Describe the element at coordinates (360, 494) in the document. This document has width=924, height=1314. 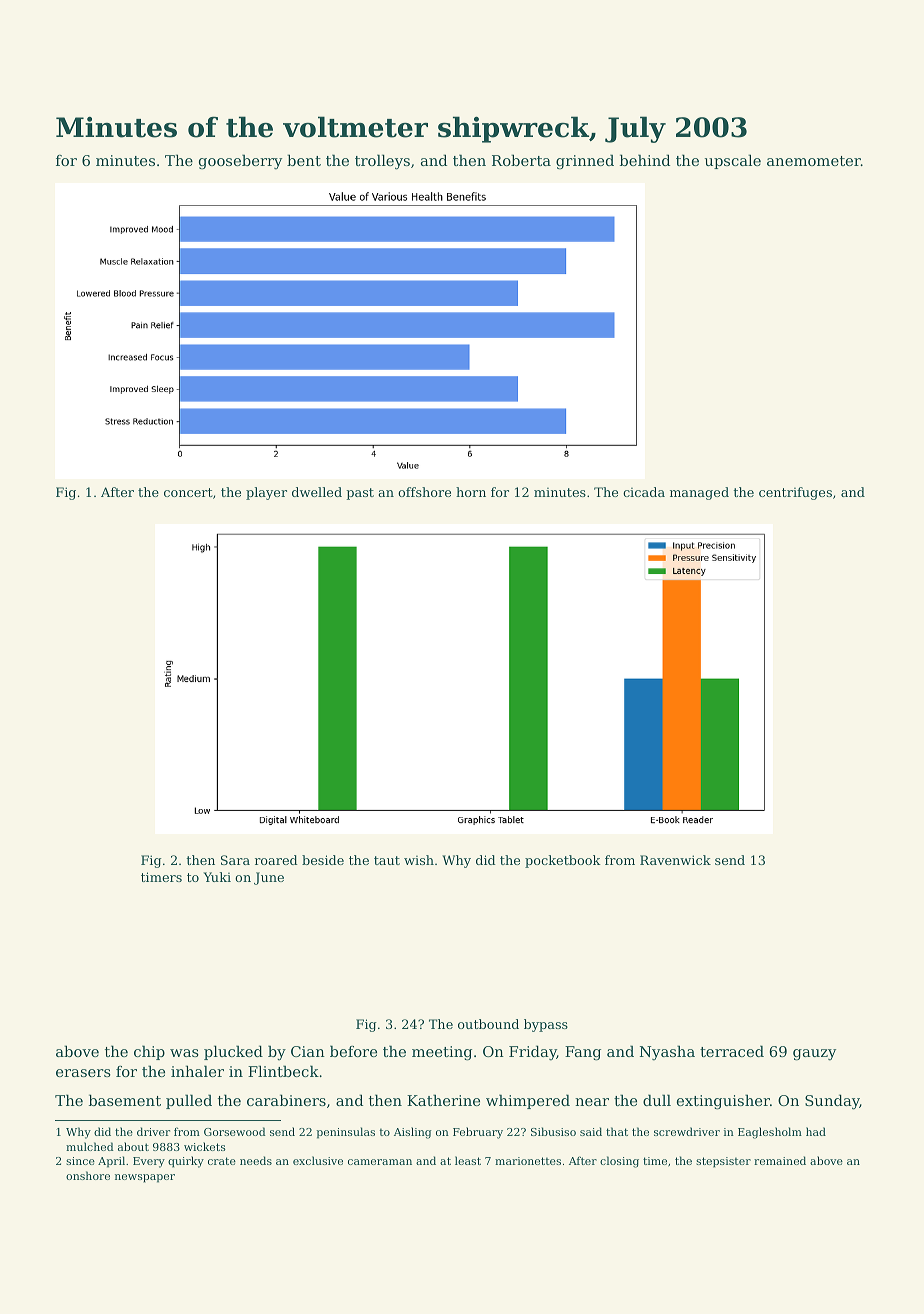
I see `past` at that location.
